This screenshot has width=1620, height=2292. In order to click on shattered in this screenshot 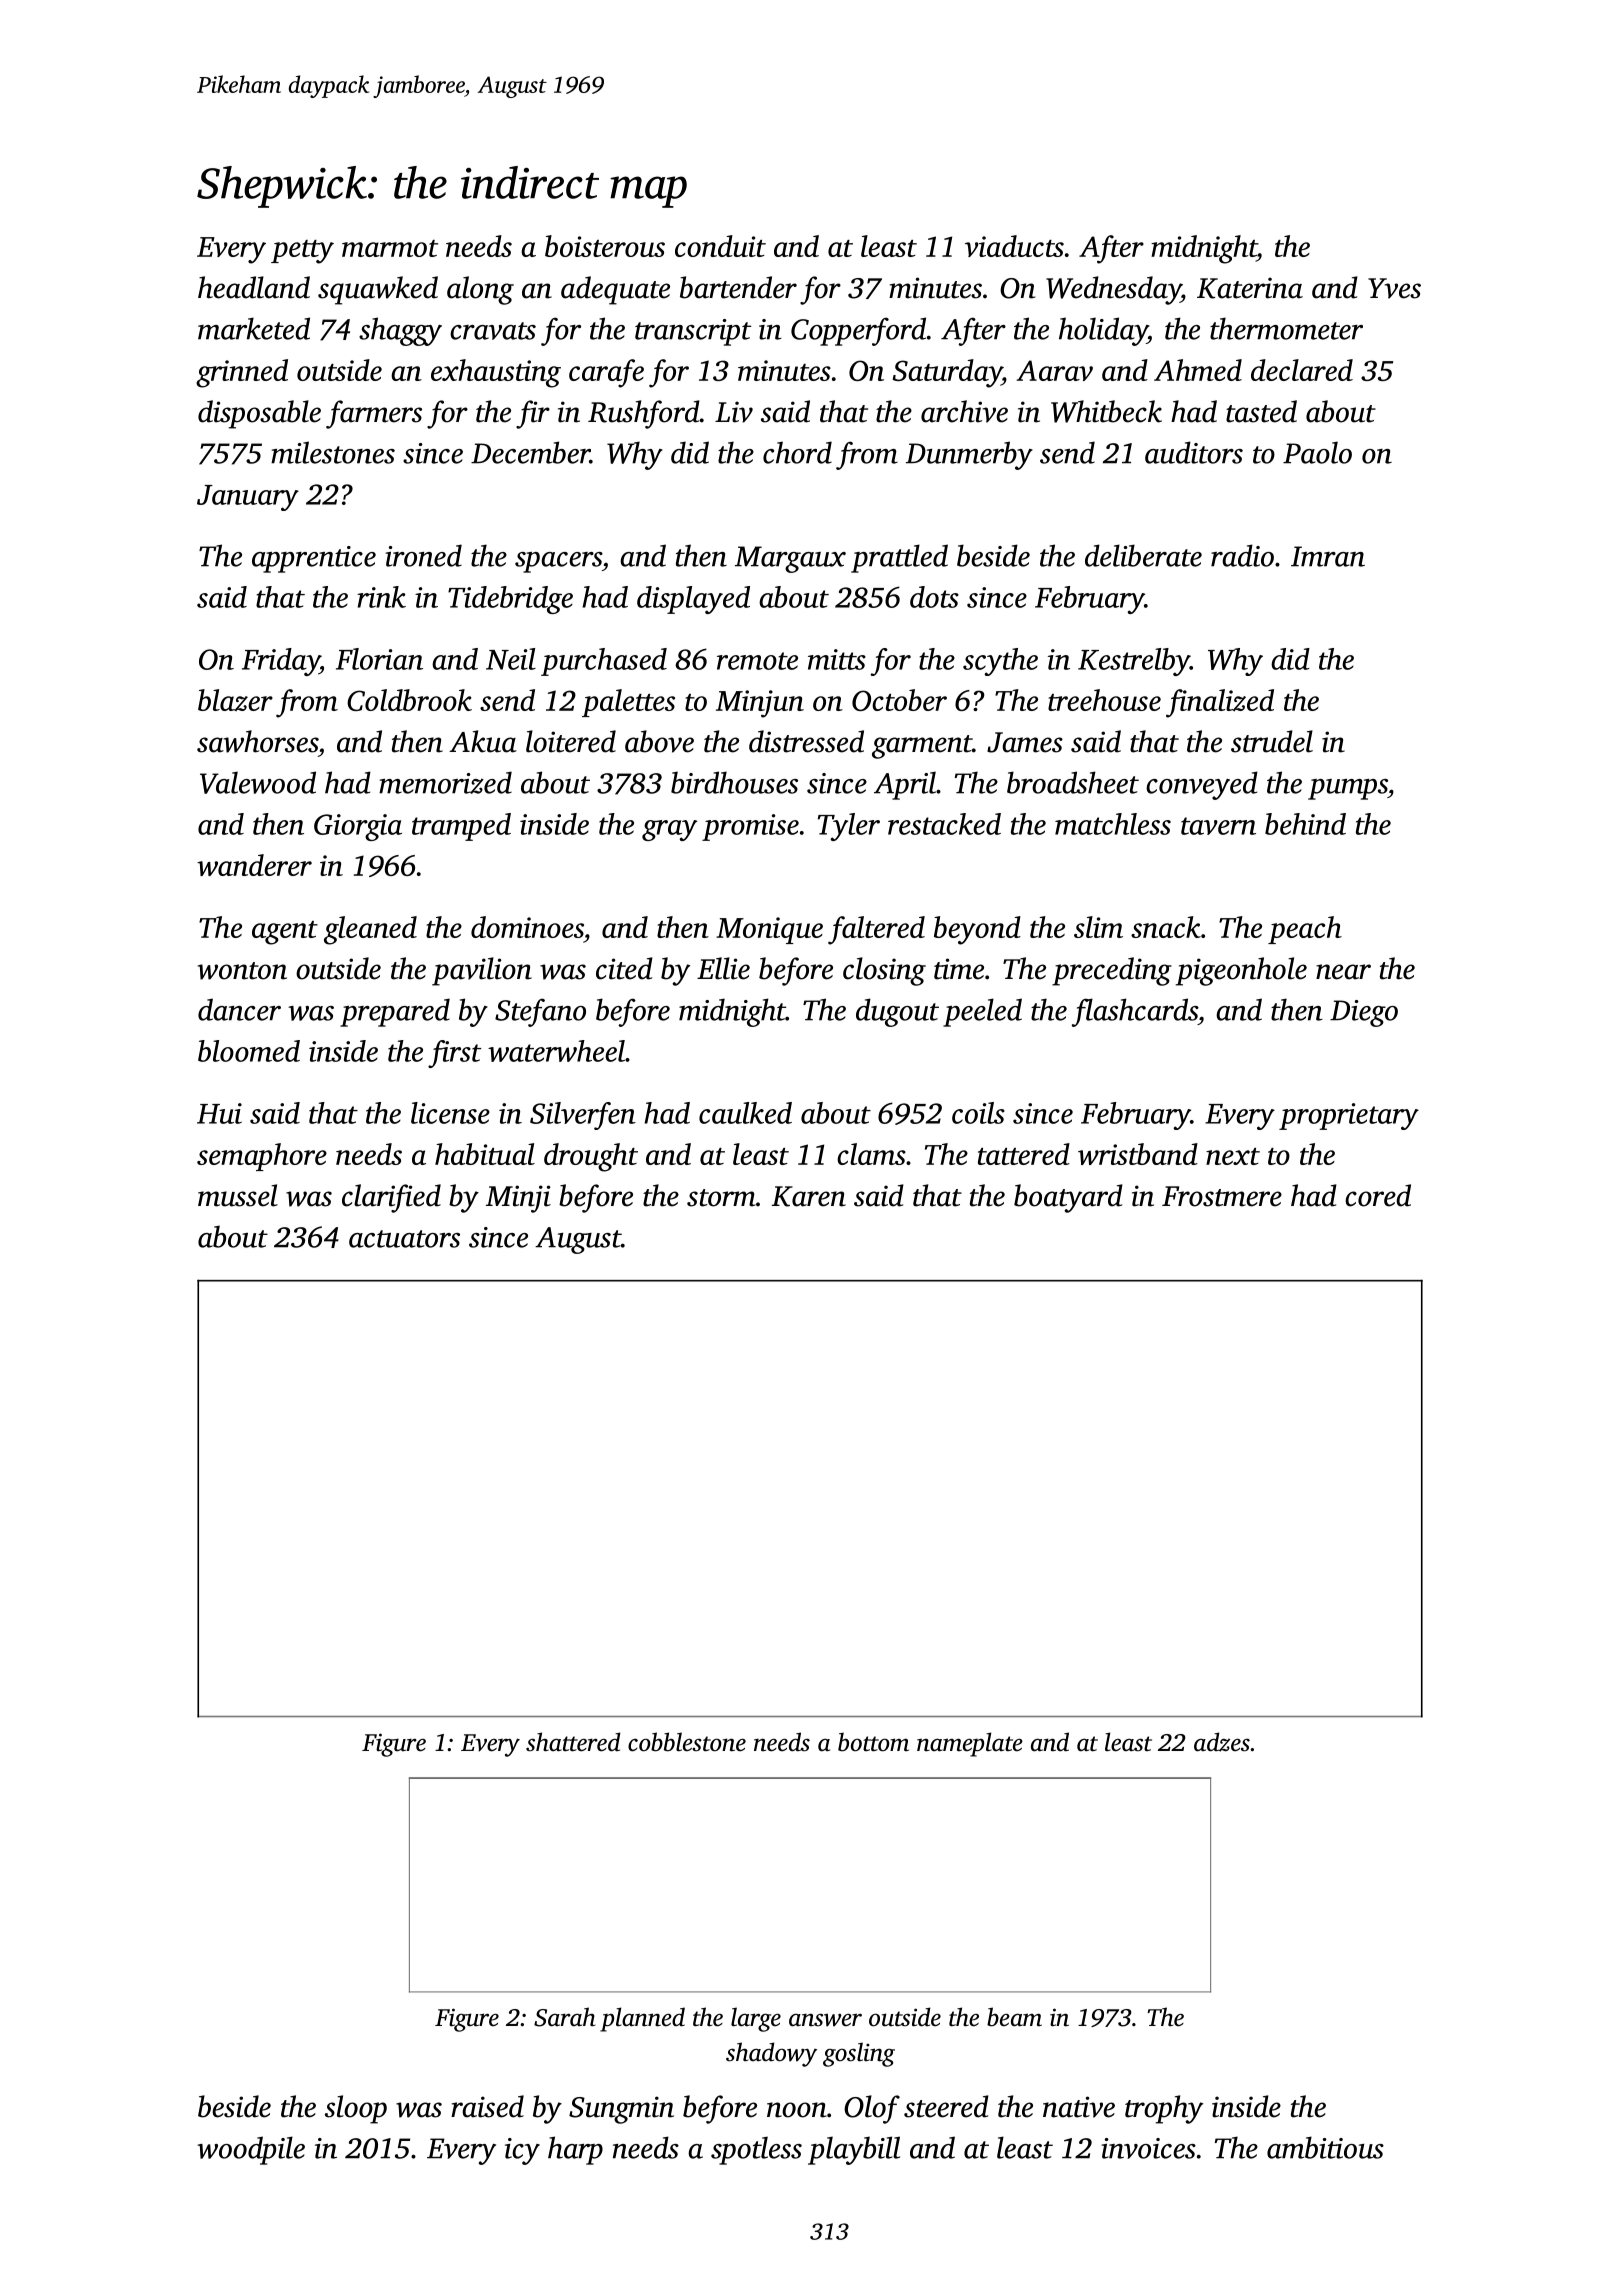, I will do `click(573, 1742)`.
